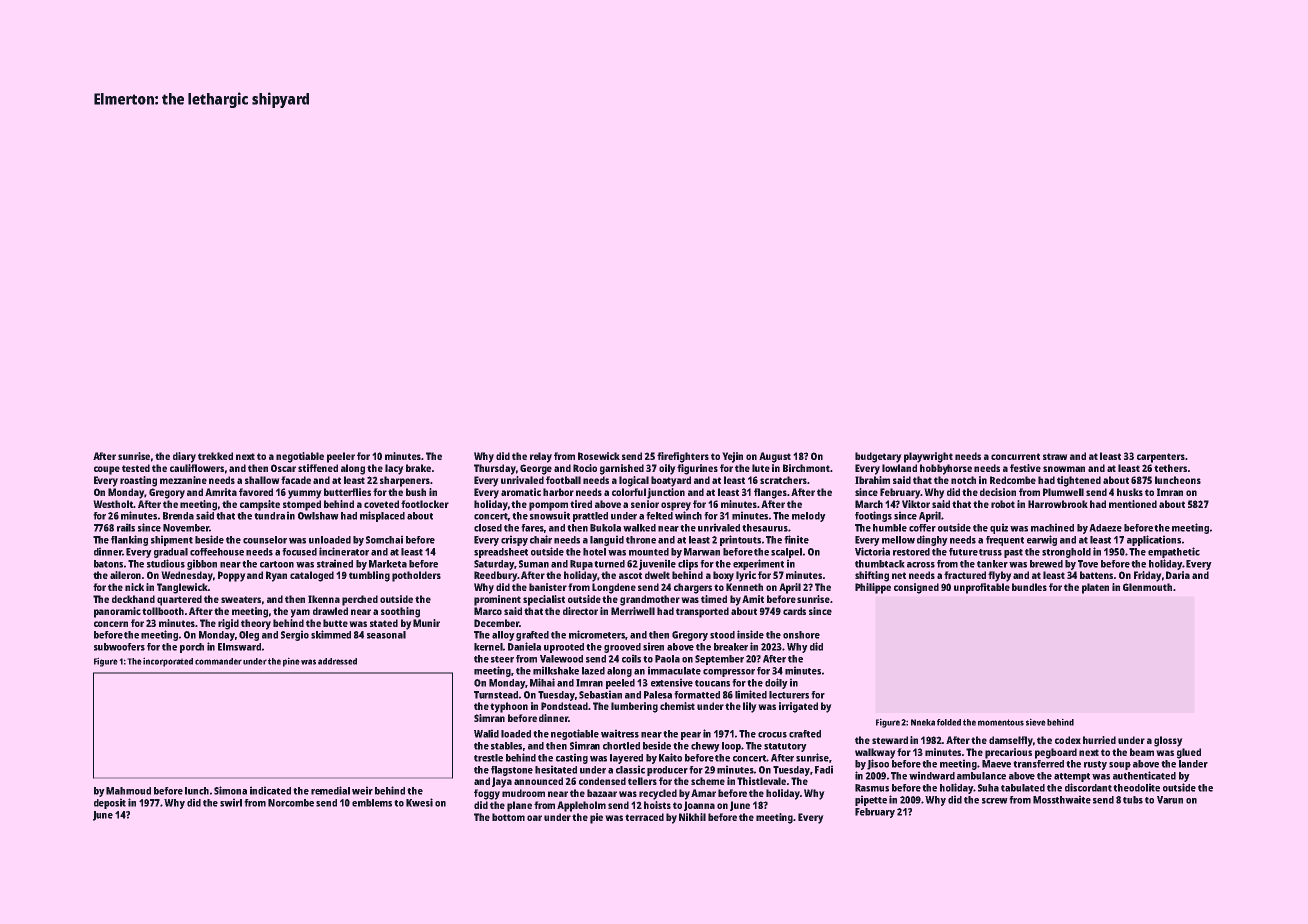 The height and width of the image is (924, 1308). Describe the element at coordinates (1193, 764) in the image. I see `lander` at that location.
